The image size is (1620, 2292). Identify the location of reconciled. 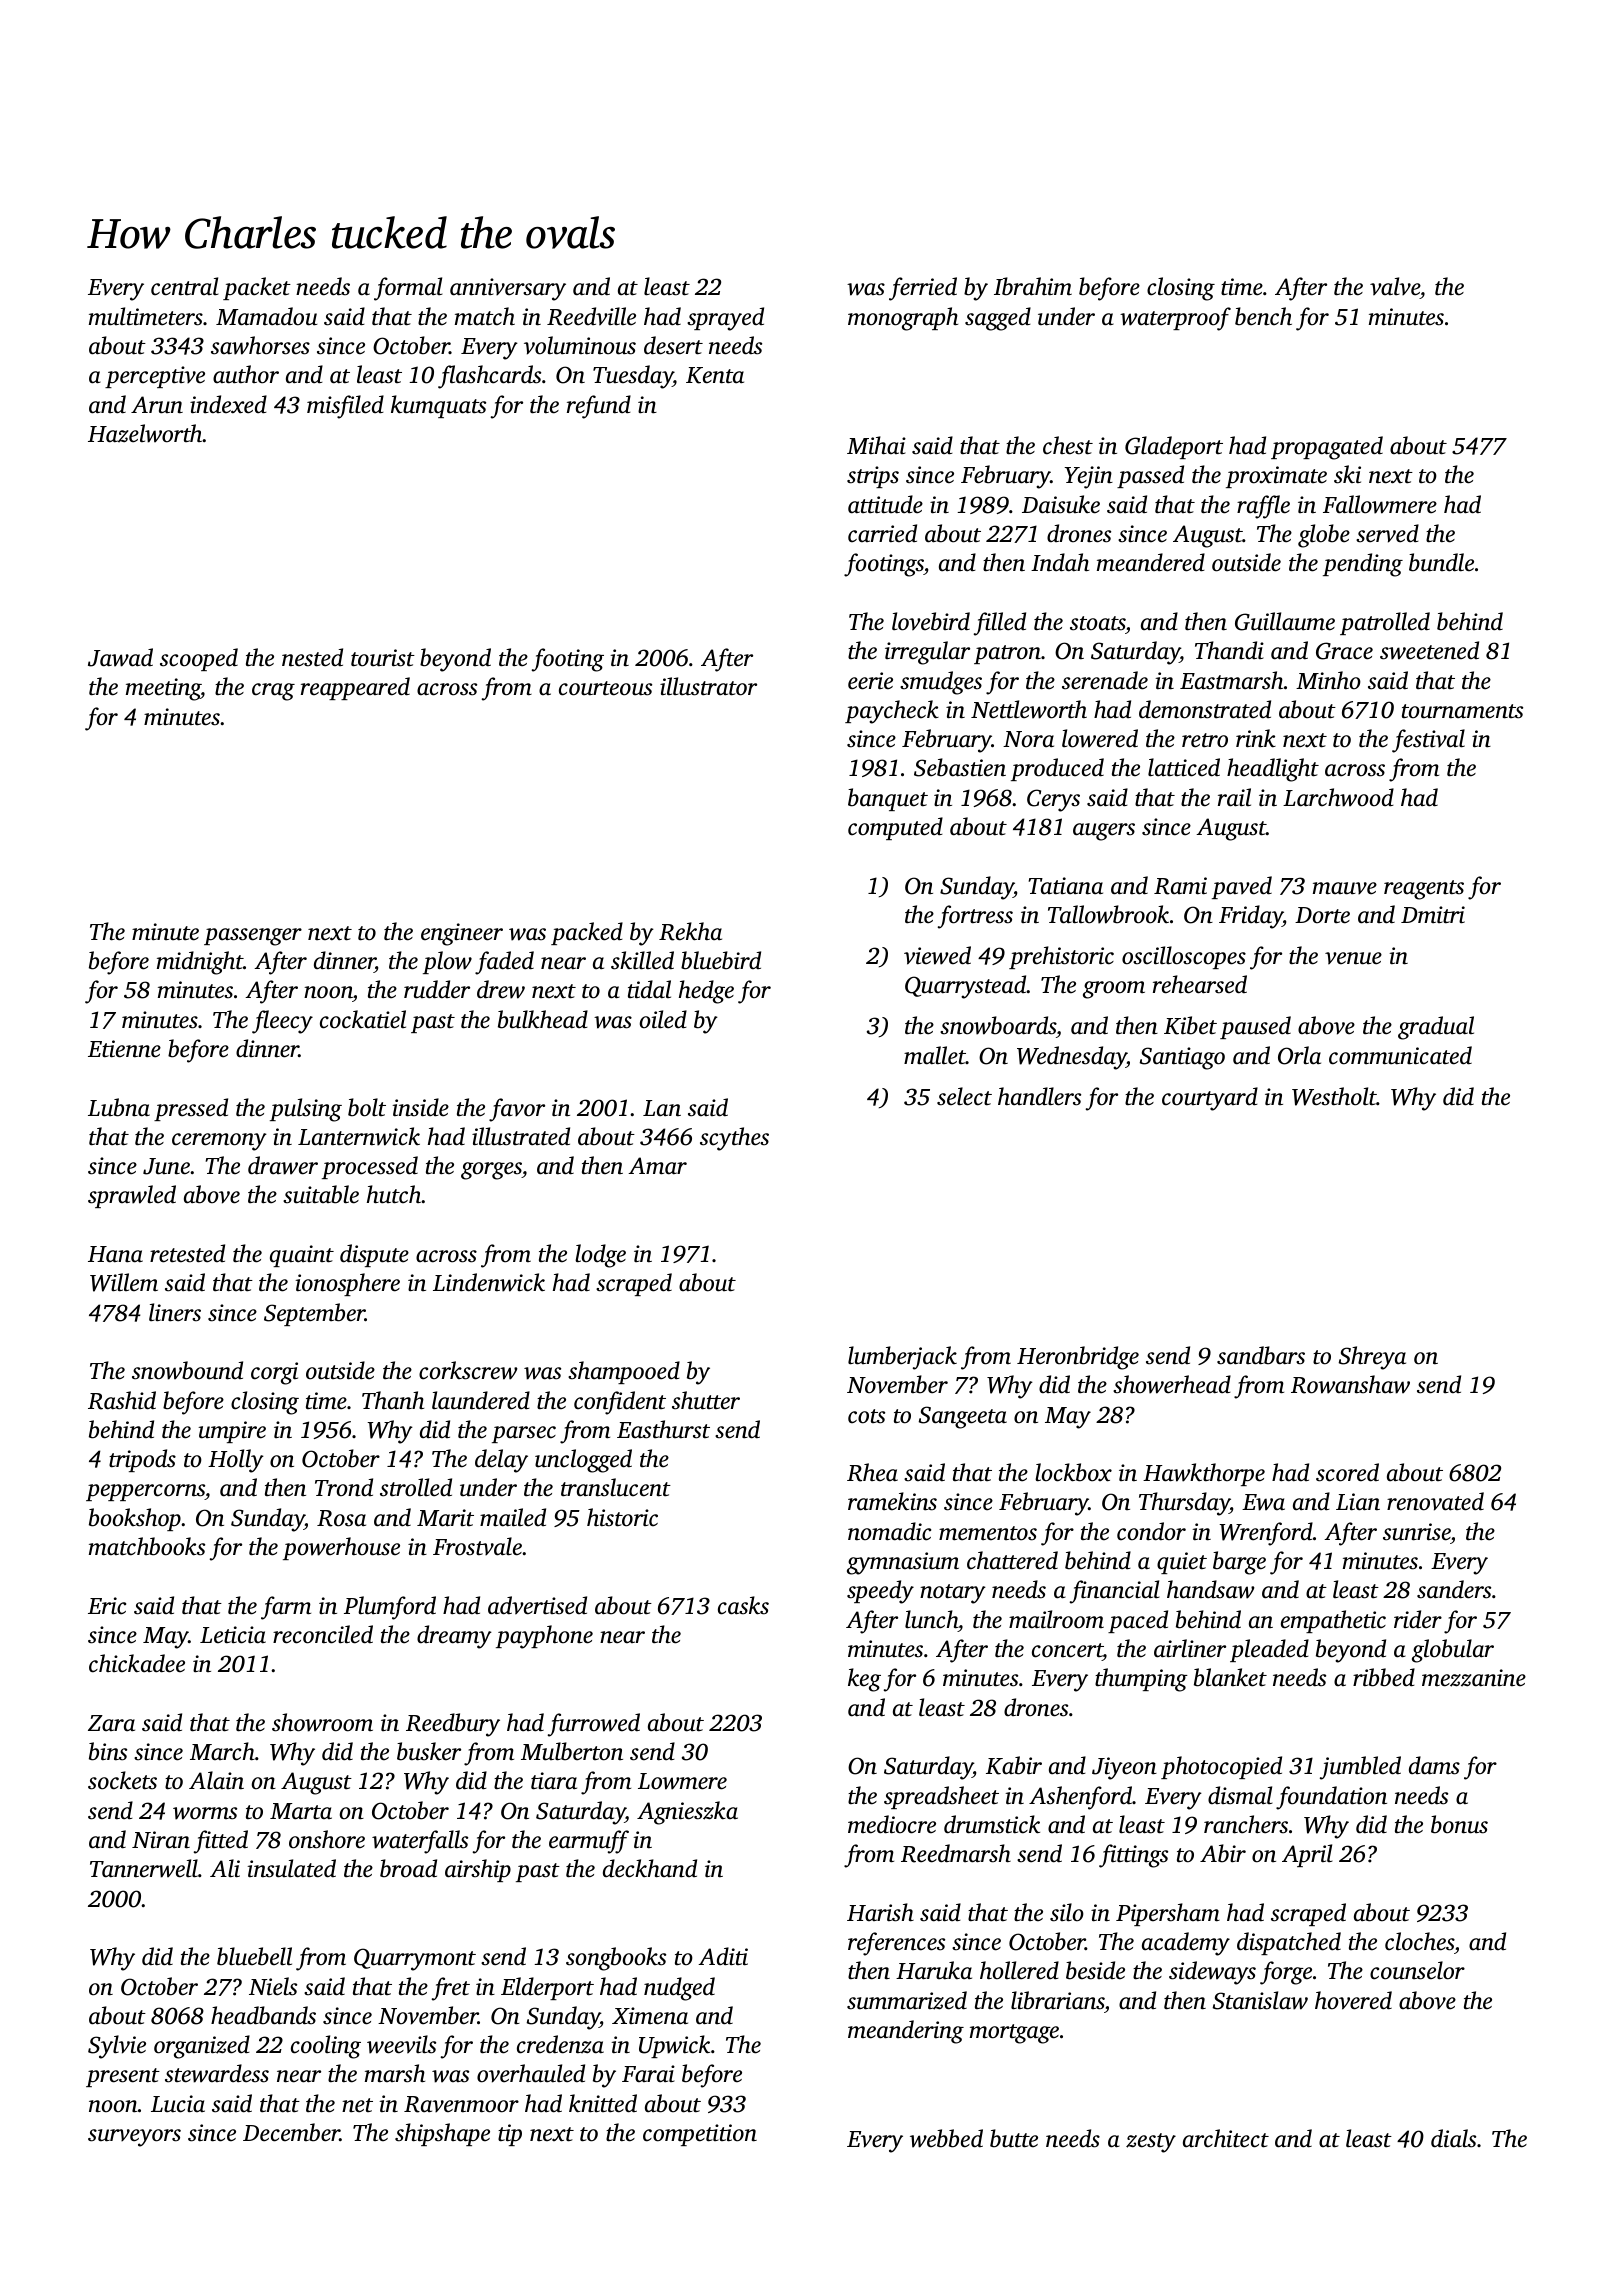
(323, 1634).
